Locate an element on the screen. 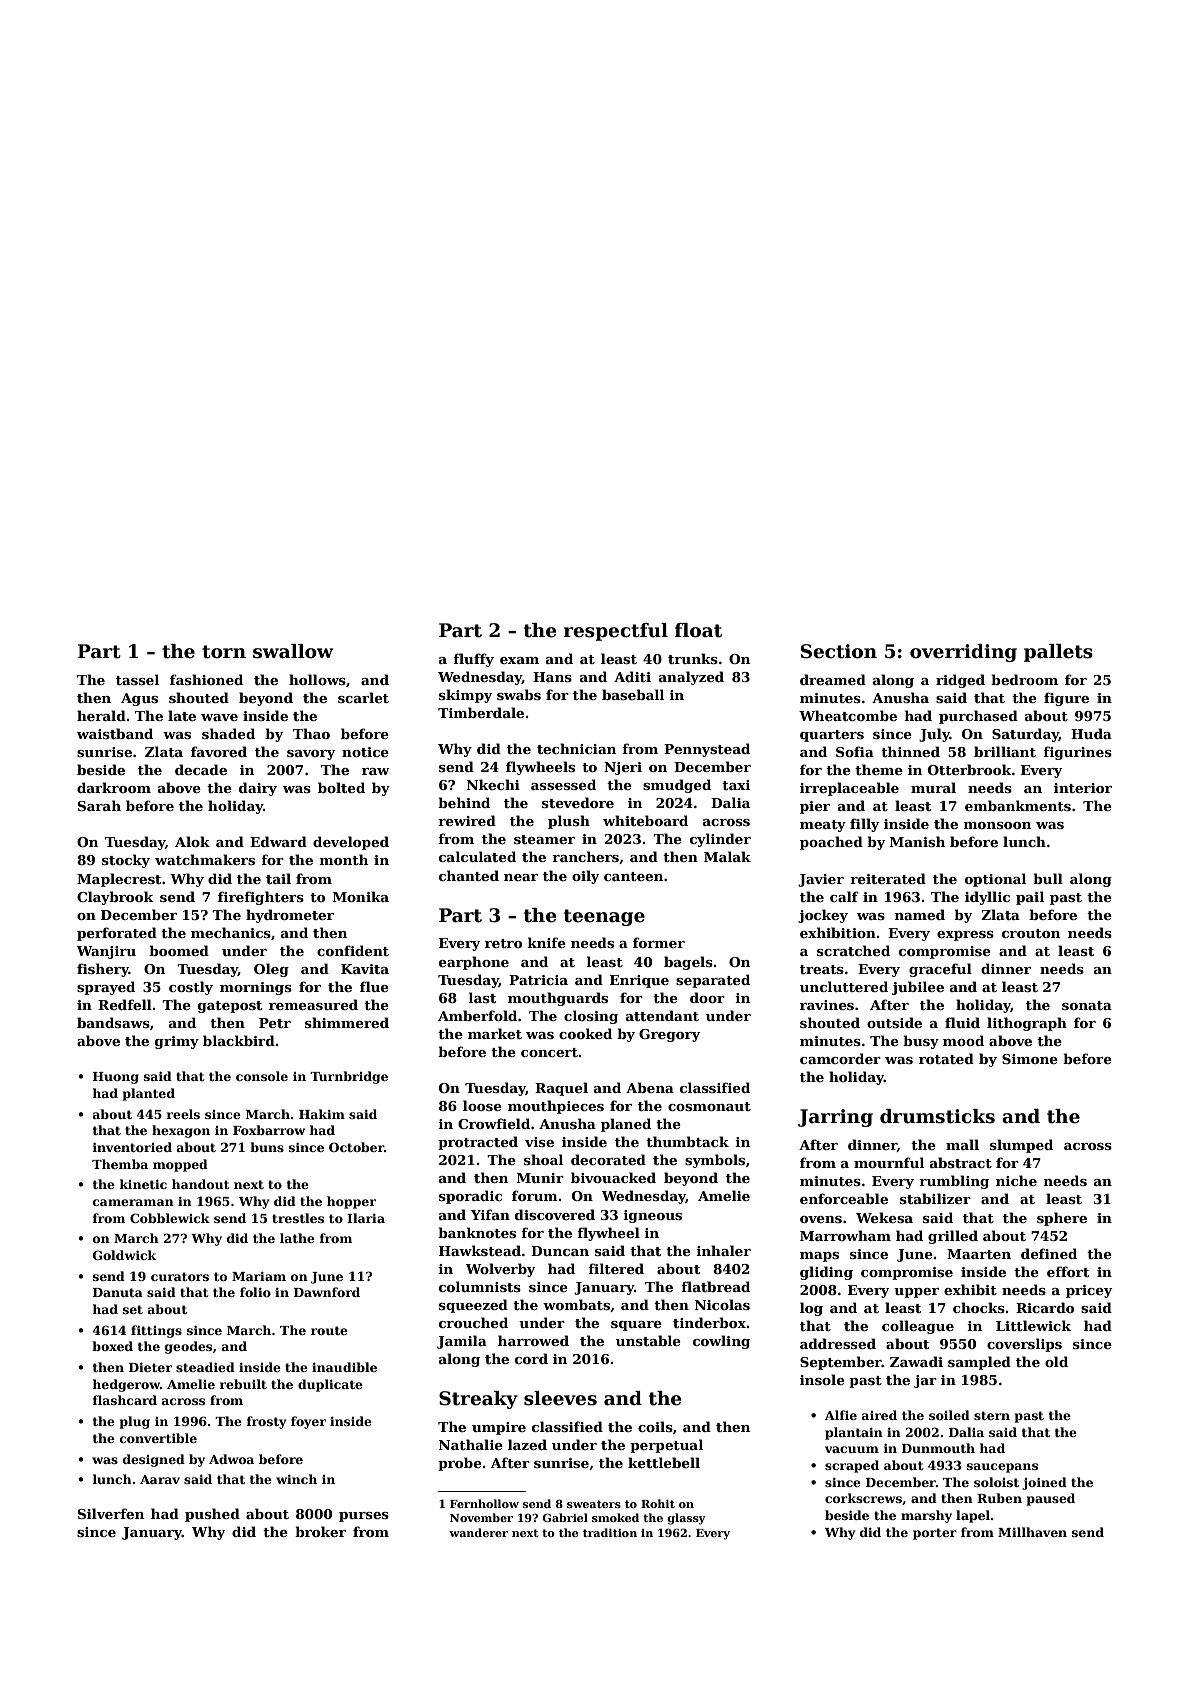  sprayed is located at coordinates (106, 988).
